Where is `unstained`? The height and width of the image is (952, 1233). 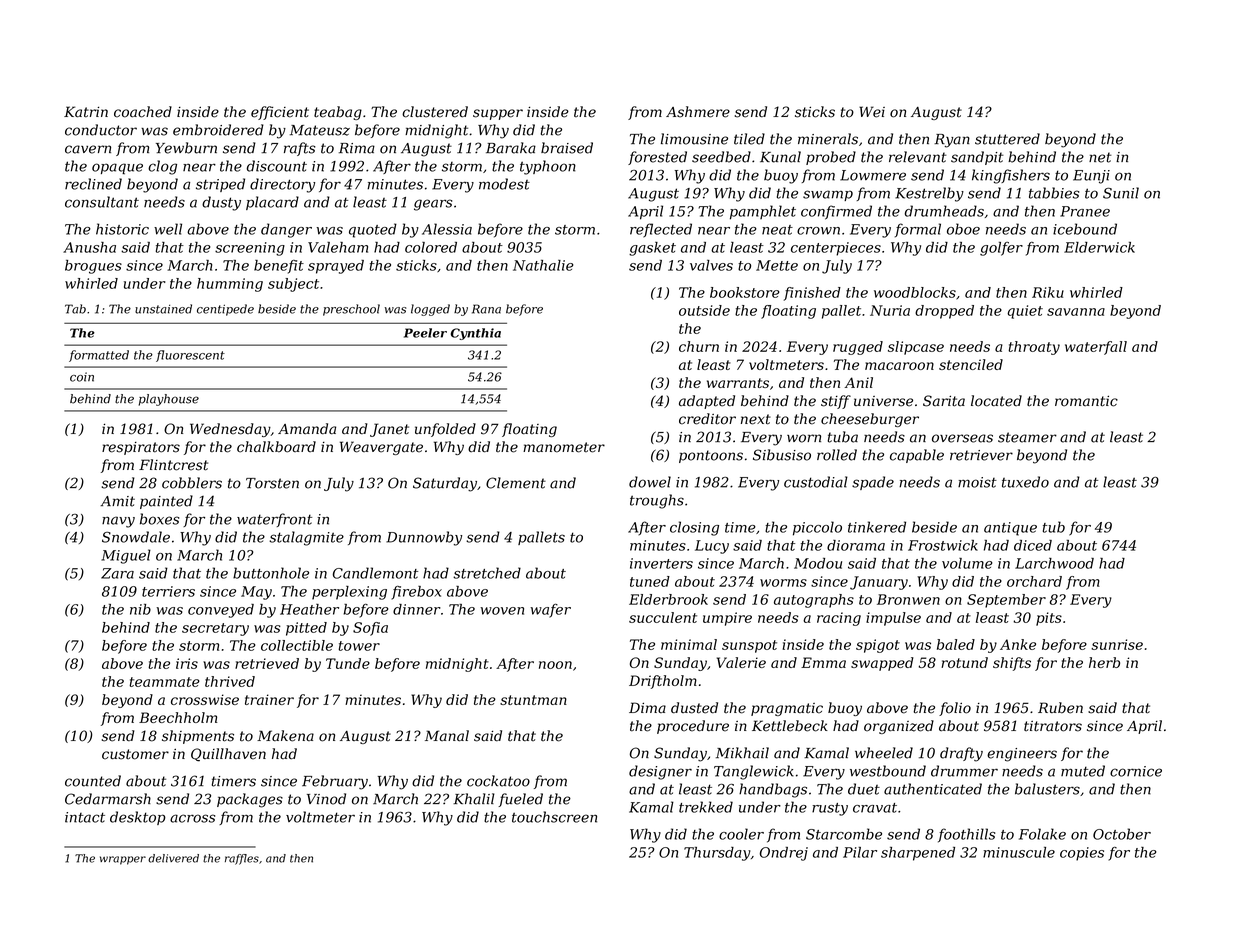
unstained is located at coordinates (163, 309).
